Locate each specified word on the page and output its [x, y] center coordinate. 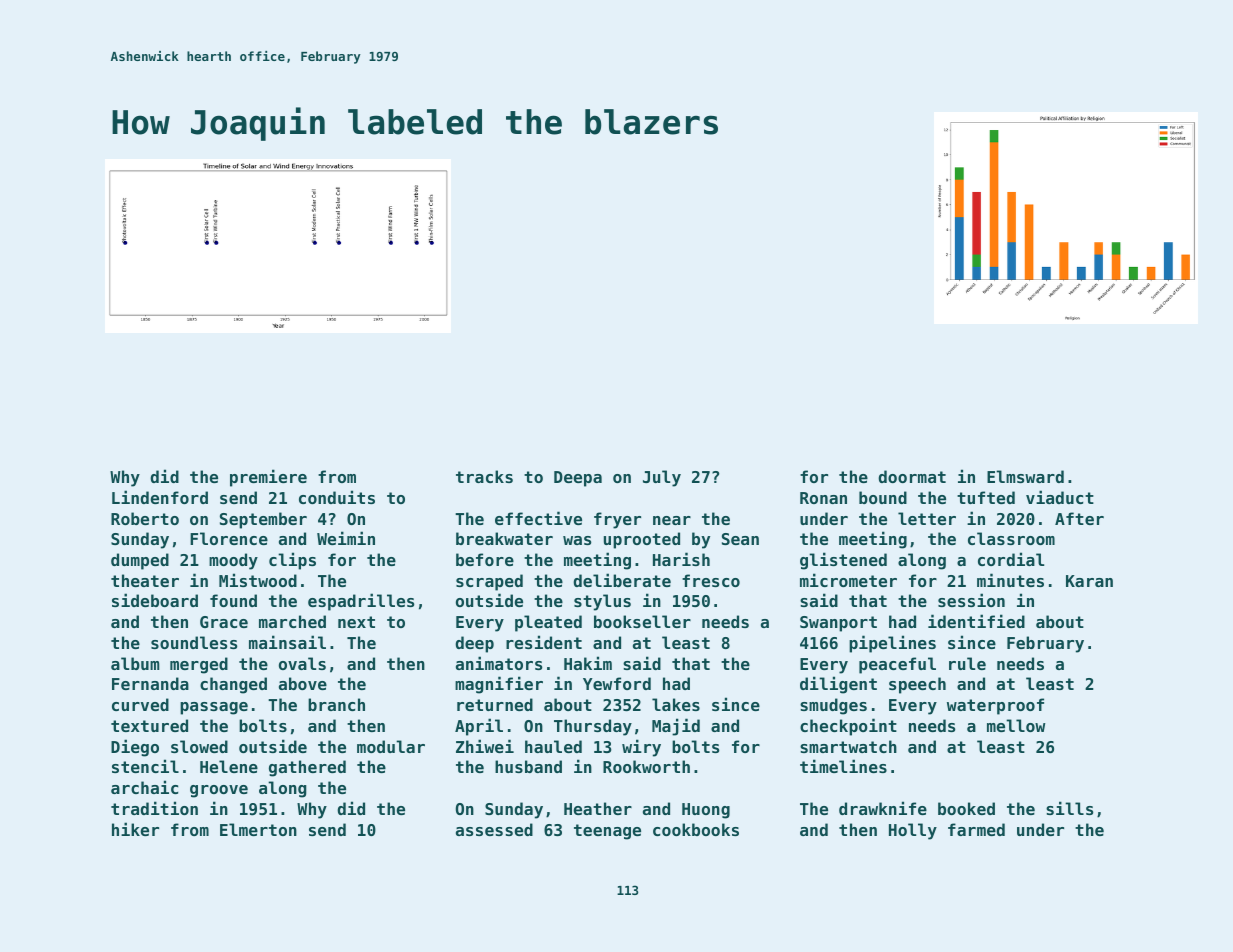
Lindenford [160, 497]
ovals [302, 663]
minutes [1010, 580]
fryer [617, 520]
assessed [494, 829]
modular [391, 746]
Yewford [617, 683]
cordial [1011, 559]
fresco [711, 580]
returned [495, 704]
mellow [1016, 725]
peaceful [897, 665]
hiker [135, 829]
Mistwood [258, 580]
